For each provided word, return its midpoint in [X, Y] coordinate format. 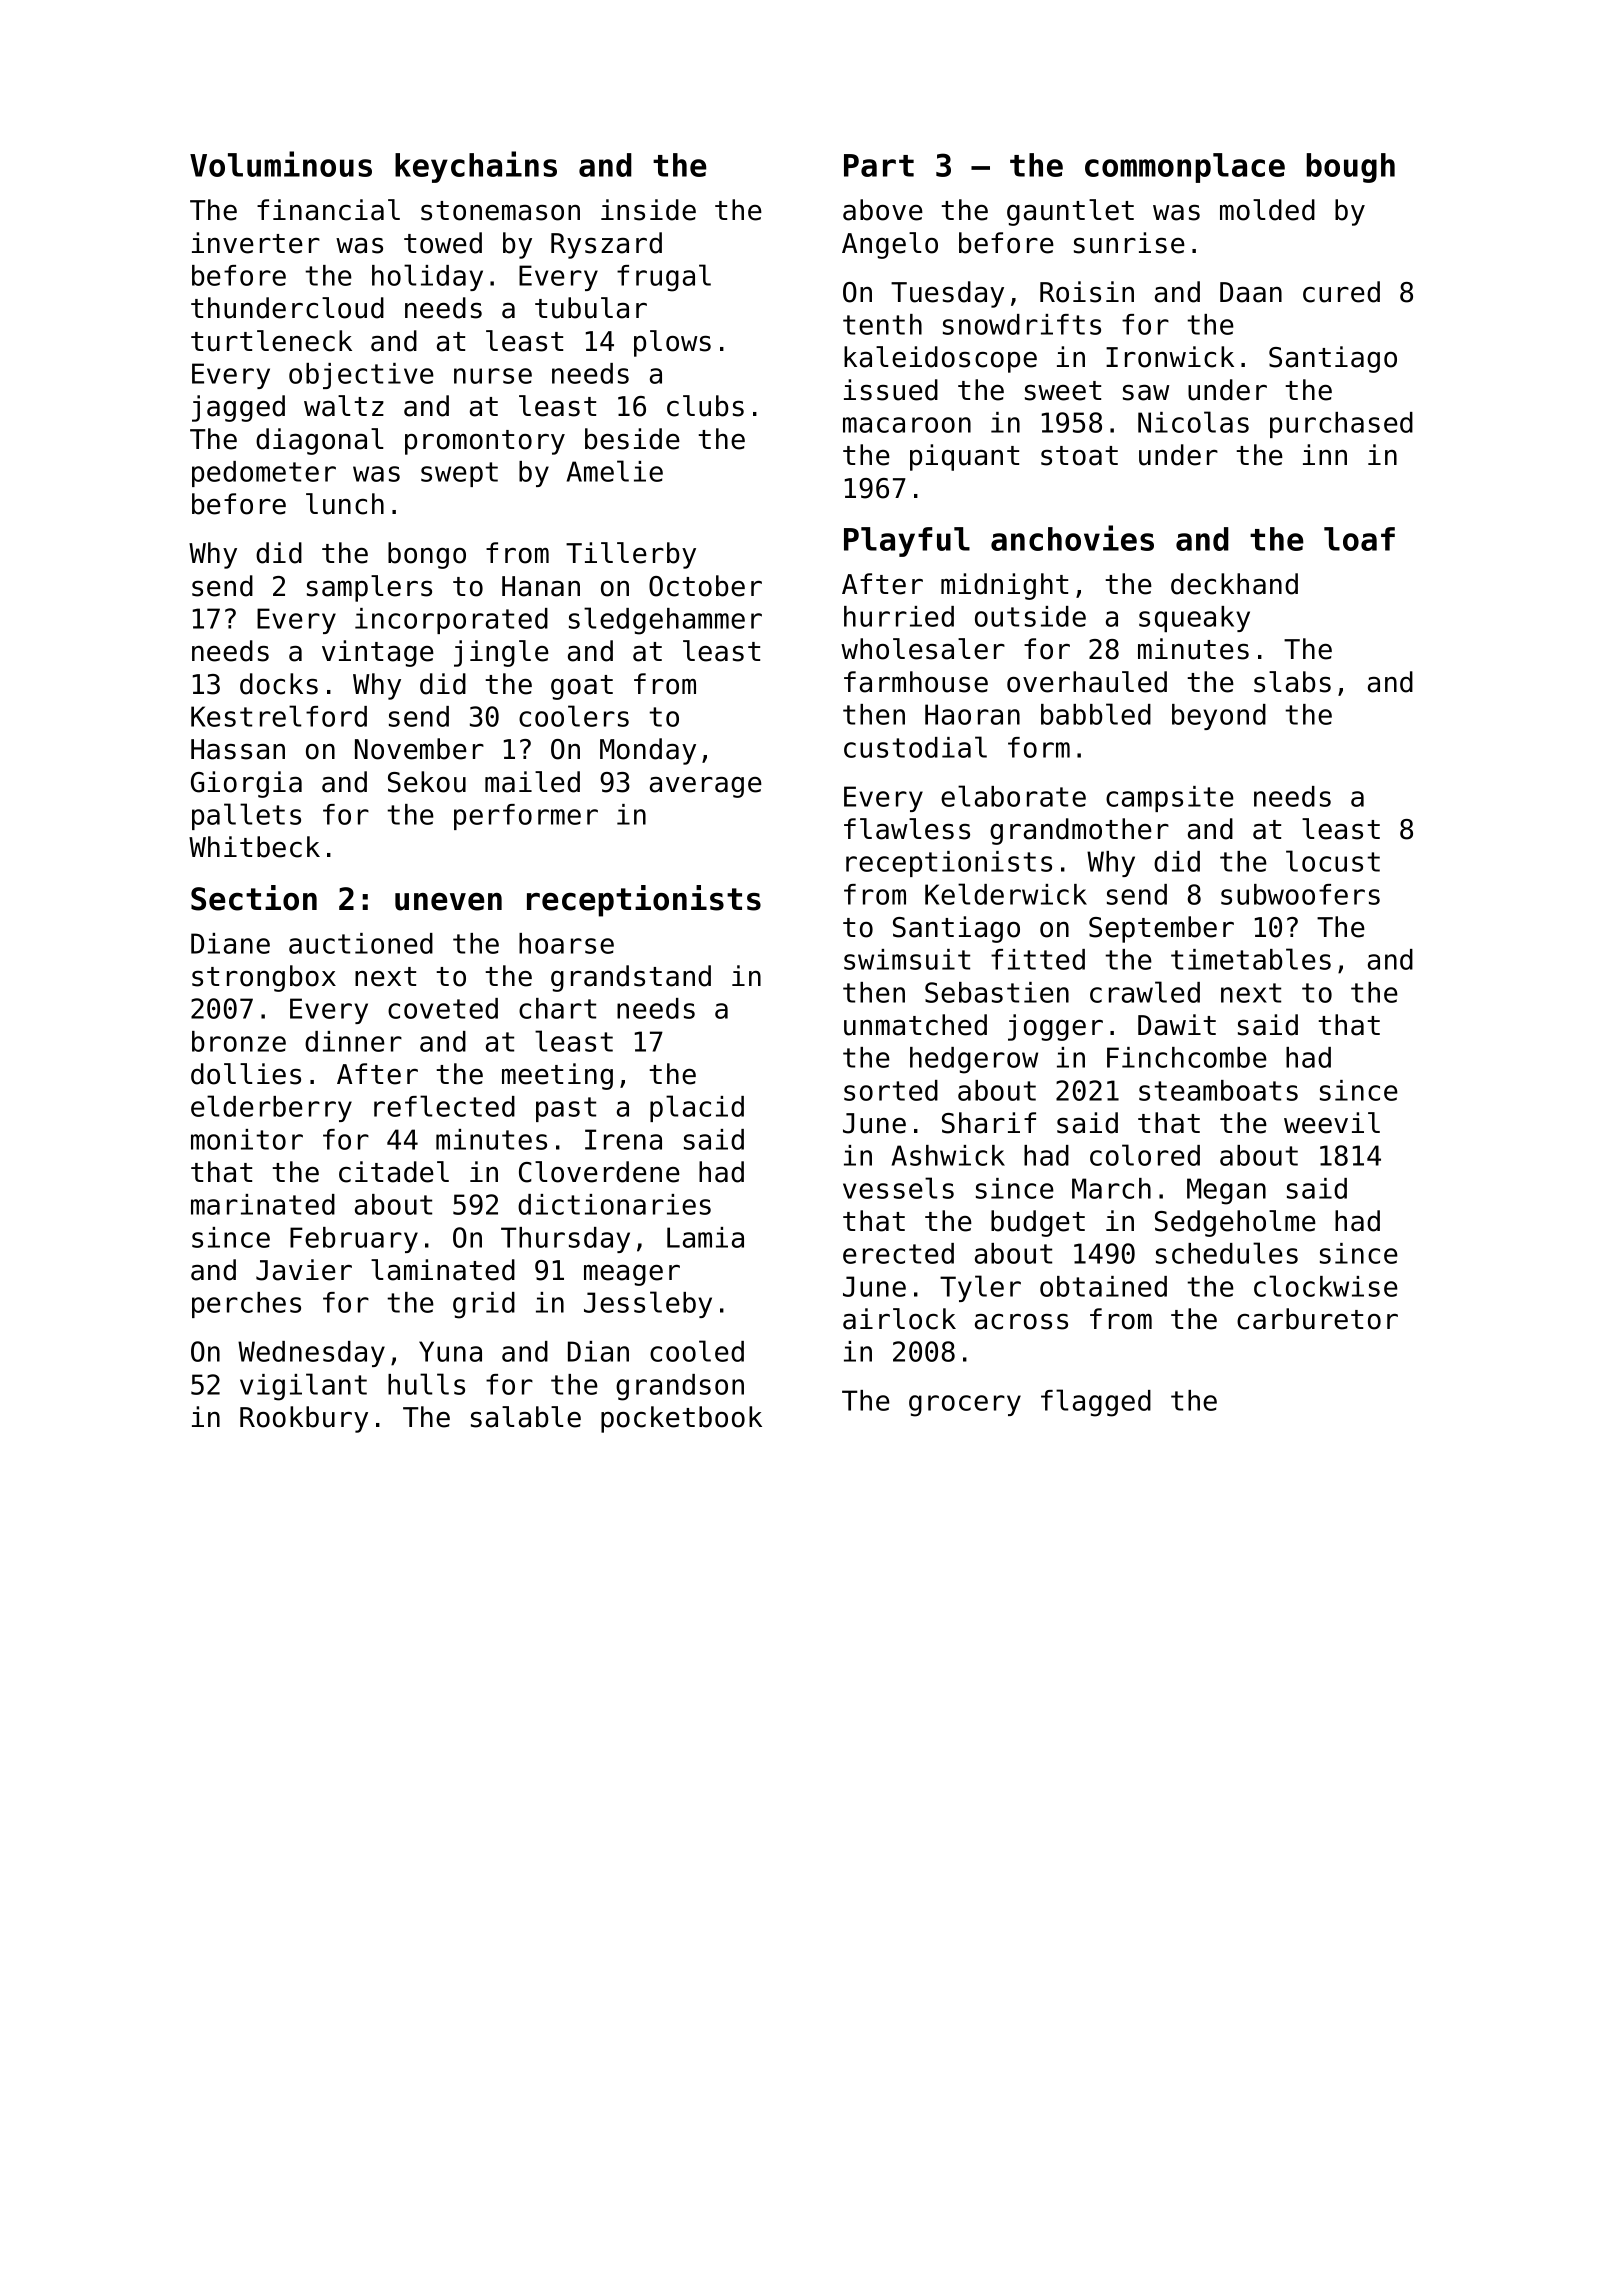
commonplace [1185, 168]
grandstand [631, 978]
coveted [443, 1008]
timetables [1251, 959]
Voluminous [281, 164]
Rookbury [304, 1419]
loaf [1359, 539]
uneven [448, 902]
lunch [345, 504]
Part [879, 165]
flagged [1096, 1403]
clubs [705, 406]
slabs [1292, 682]
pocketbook [681, 1419]
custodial [915, 747]
